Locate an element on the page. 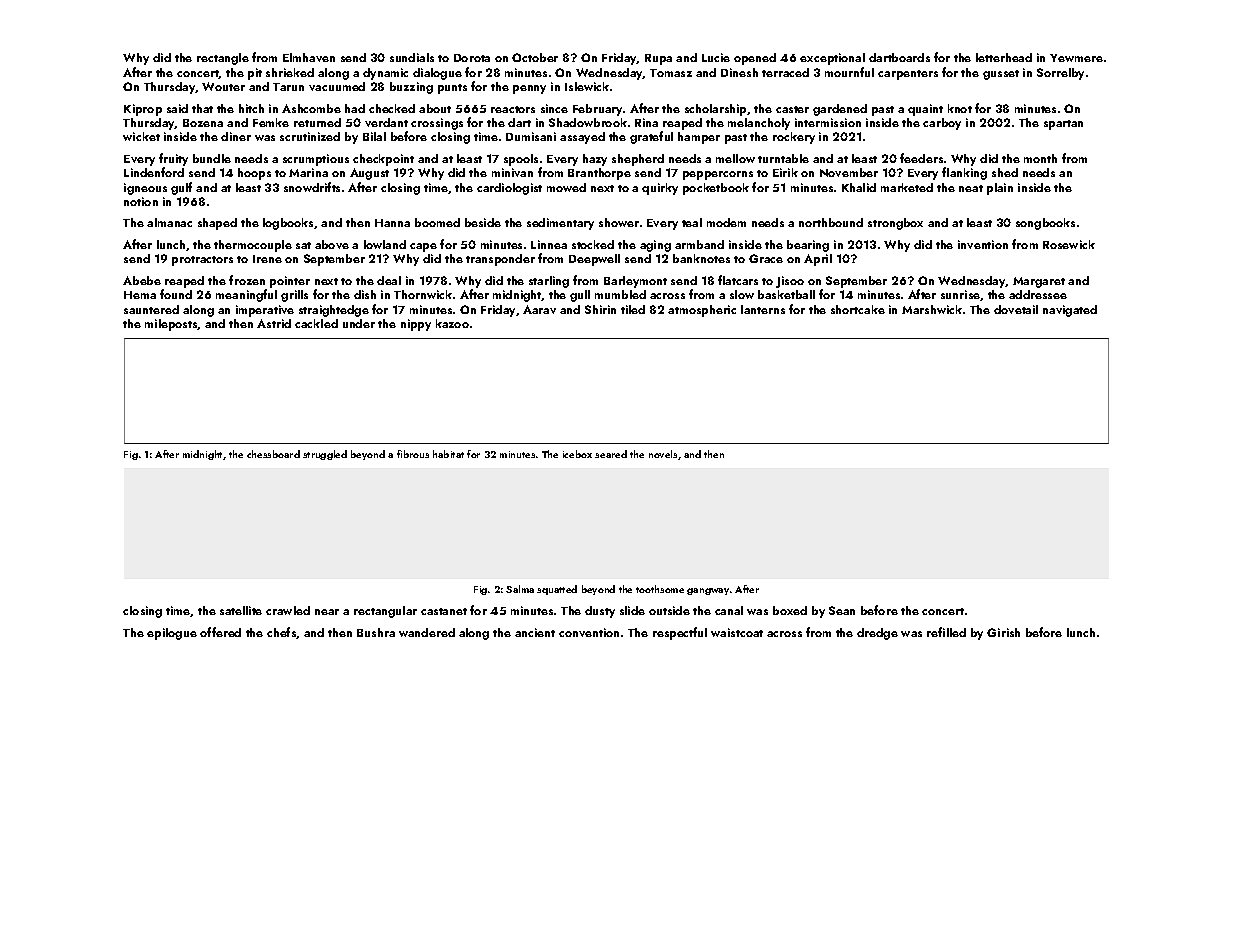 The height and width of the document is (952, 1233). dovetail is located at coordinates (1016, 309).
